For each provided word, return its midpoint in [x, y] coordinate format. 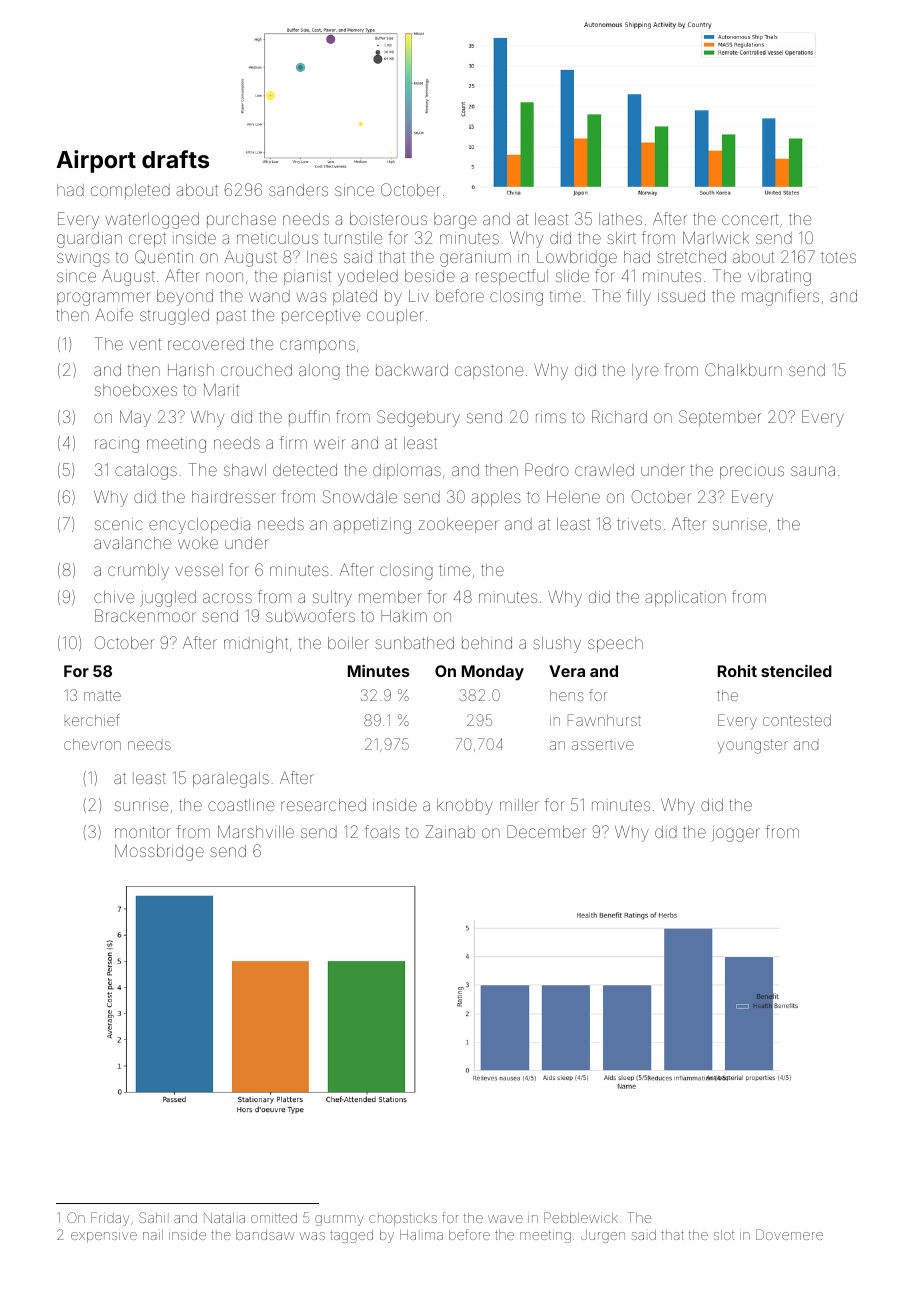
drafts [175, 159]
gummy [339, 1220]
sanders [298, 190]
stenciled [796, 671]
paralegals [231, 780]
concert [750, 219]
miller [519, 805]
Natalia [224, 1218]
